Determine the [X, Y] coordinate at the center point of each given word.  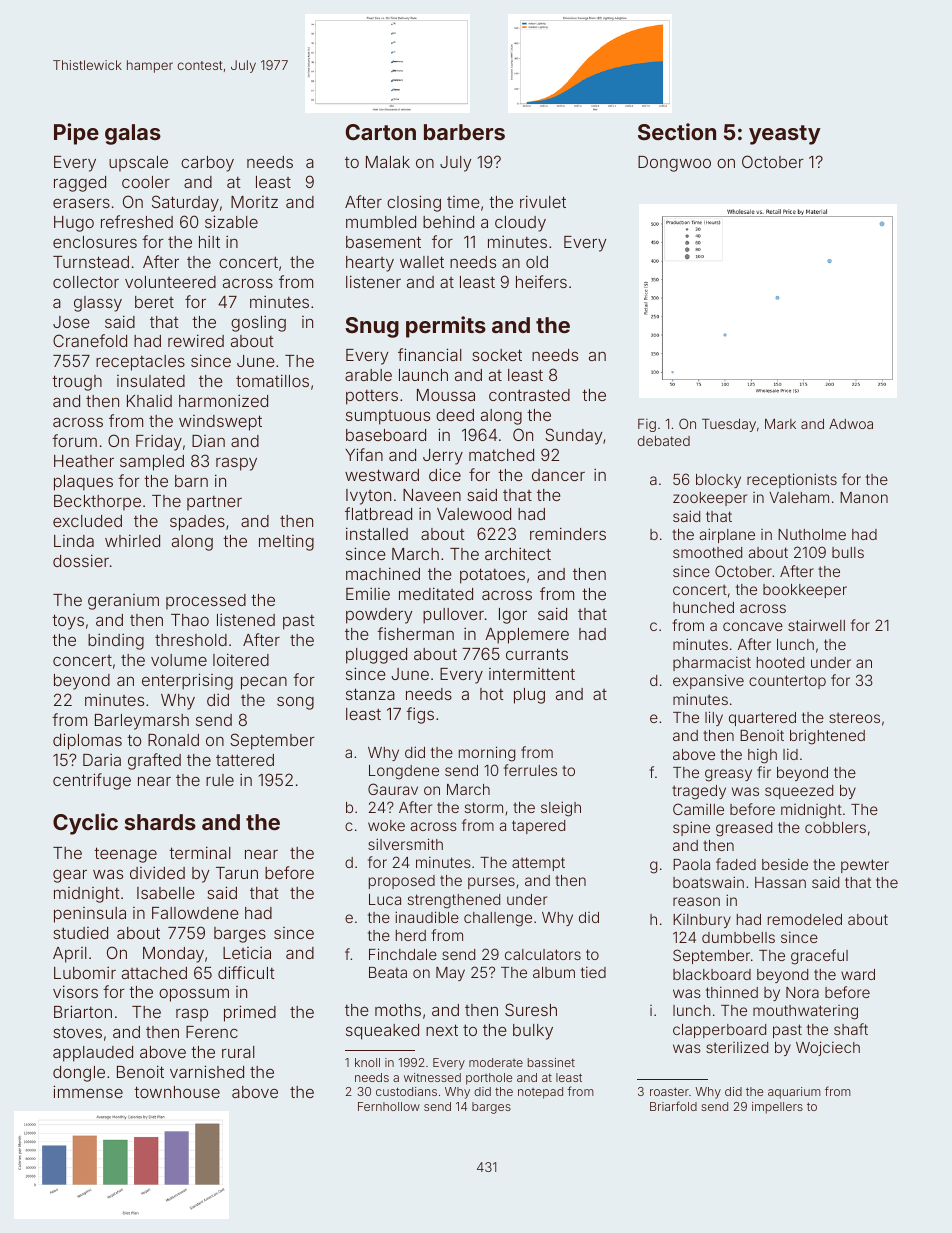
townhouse [177, 1092]
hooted [780, 662]
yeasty [785, 135]
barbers [464, 132]
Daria [102, 759]
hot [492, 694]
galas [133, 134]
